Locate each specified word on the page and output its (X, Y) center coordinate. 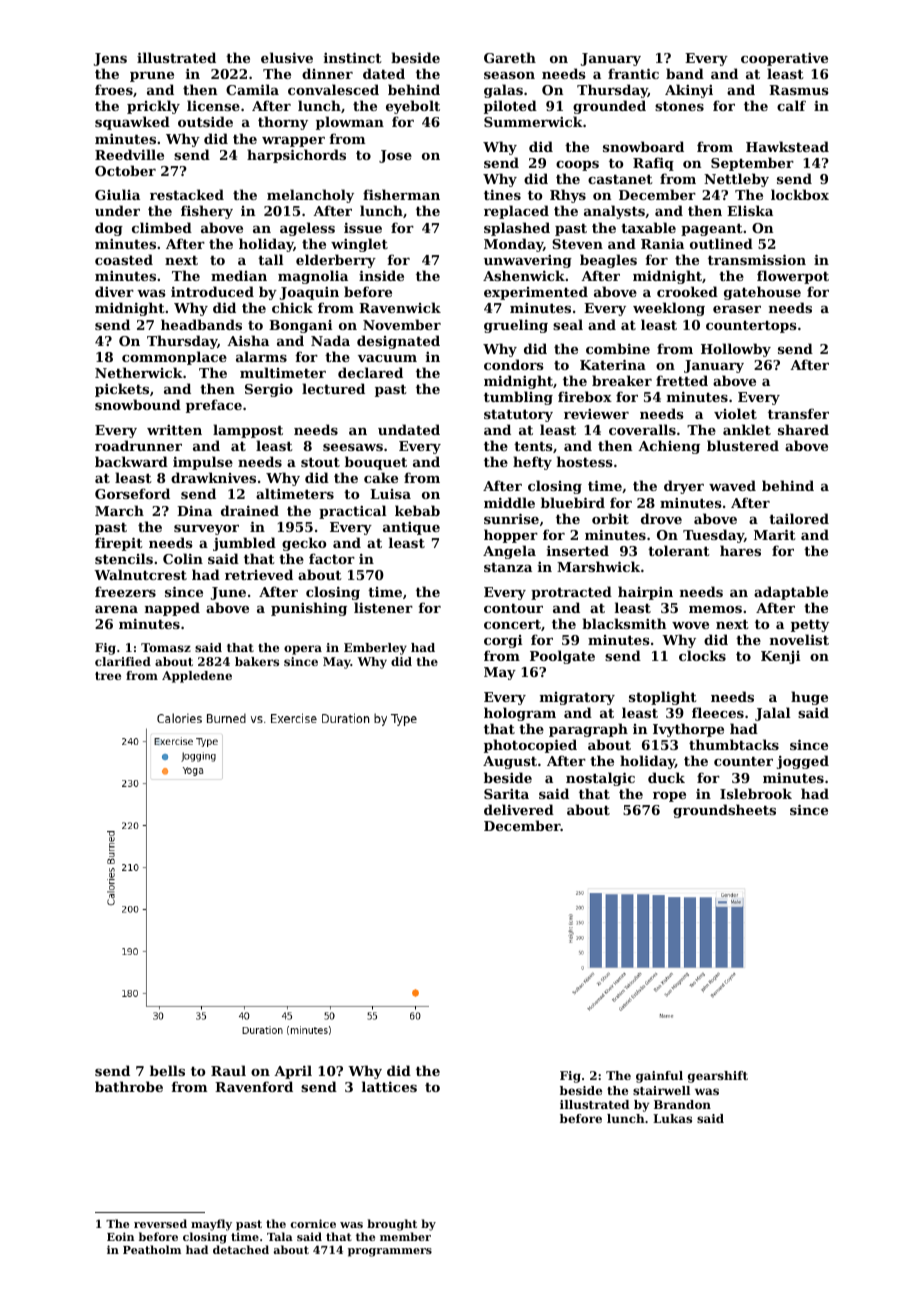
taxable (648, 227)
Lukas (672, 1118)
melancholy (310, 196)
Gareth (510, 57)
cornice (313, 1223)
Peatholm (152, 1249)
